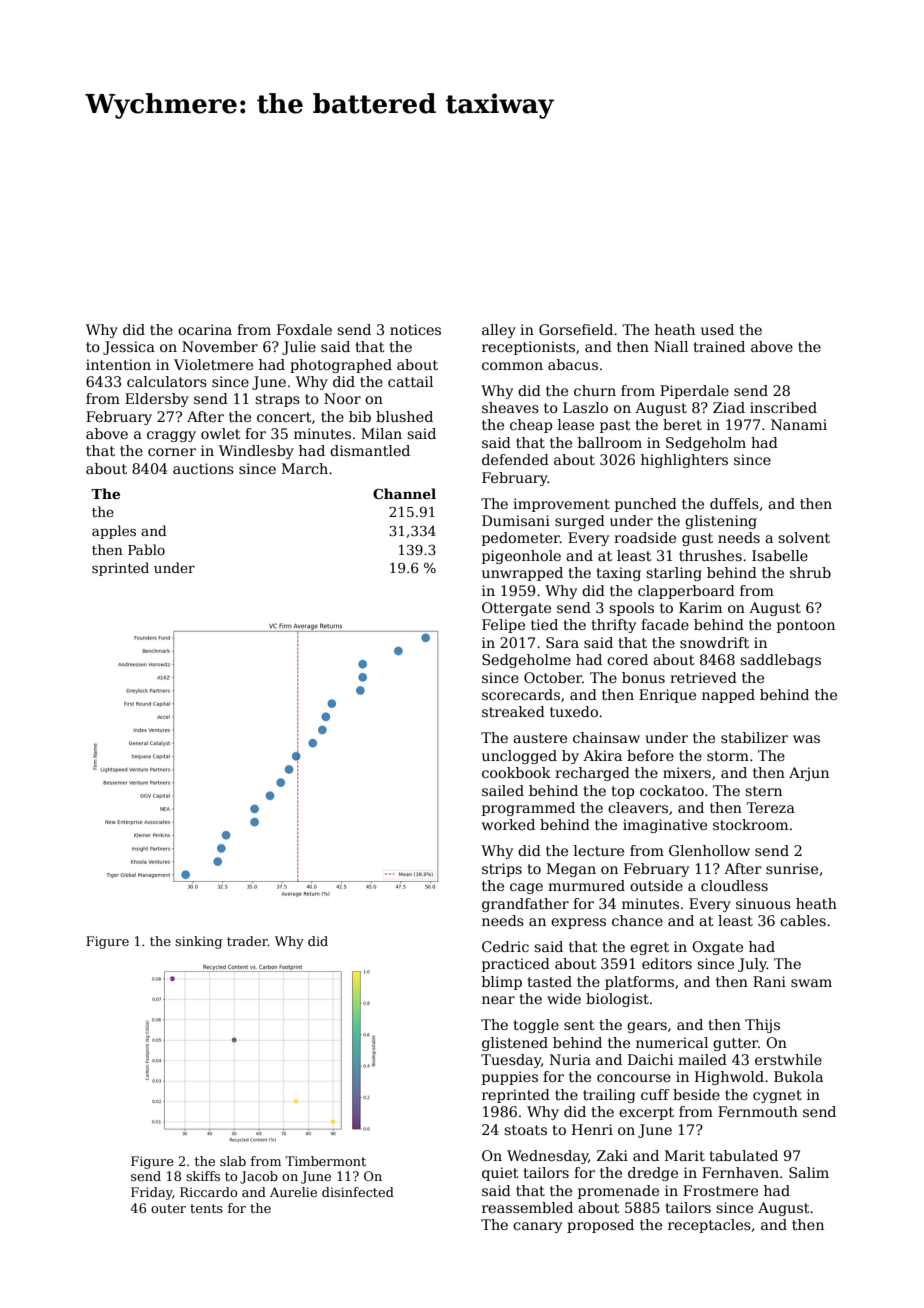 Image resolution: width=924 pixels, height=1308 pixels. I want to click on used, so click(717, 329).
